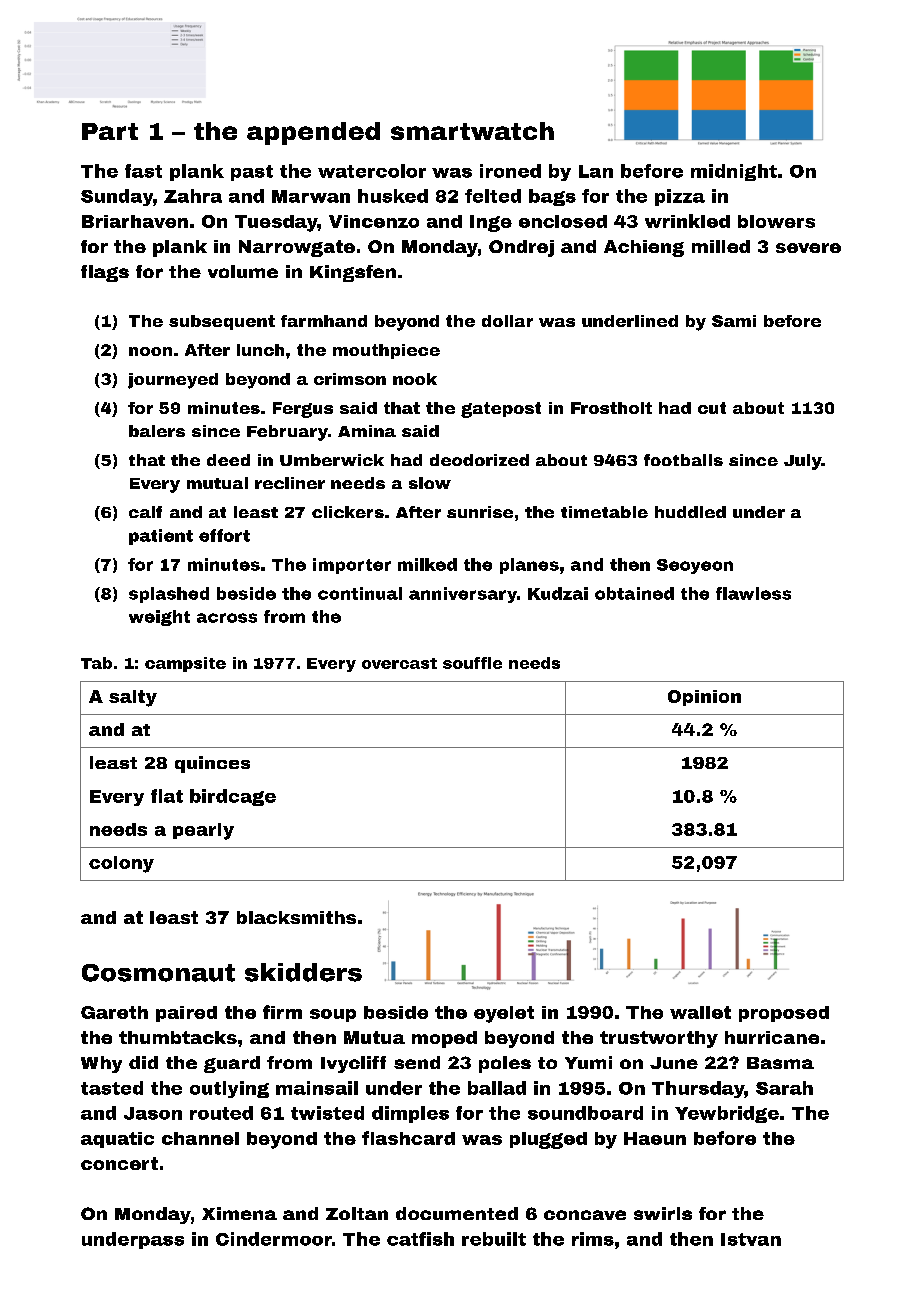  Describe the element at coordinates (224, 535) in the screenshot. I see `effort` at that location.
